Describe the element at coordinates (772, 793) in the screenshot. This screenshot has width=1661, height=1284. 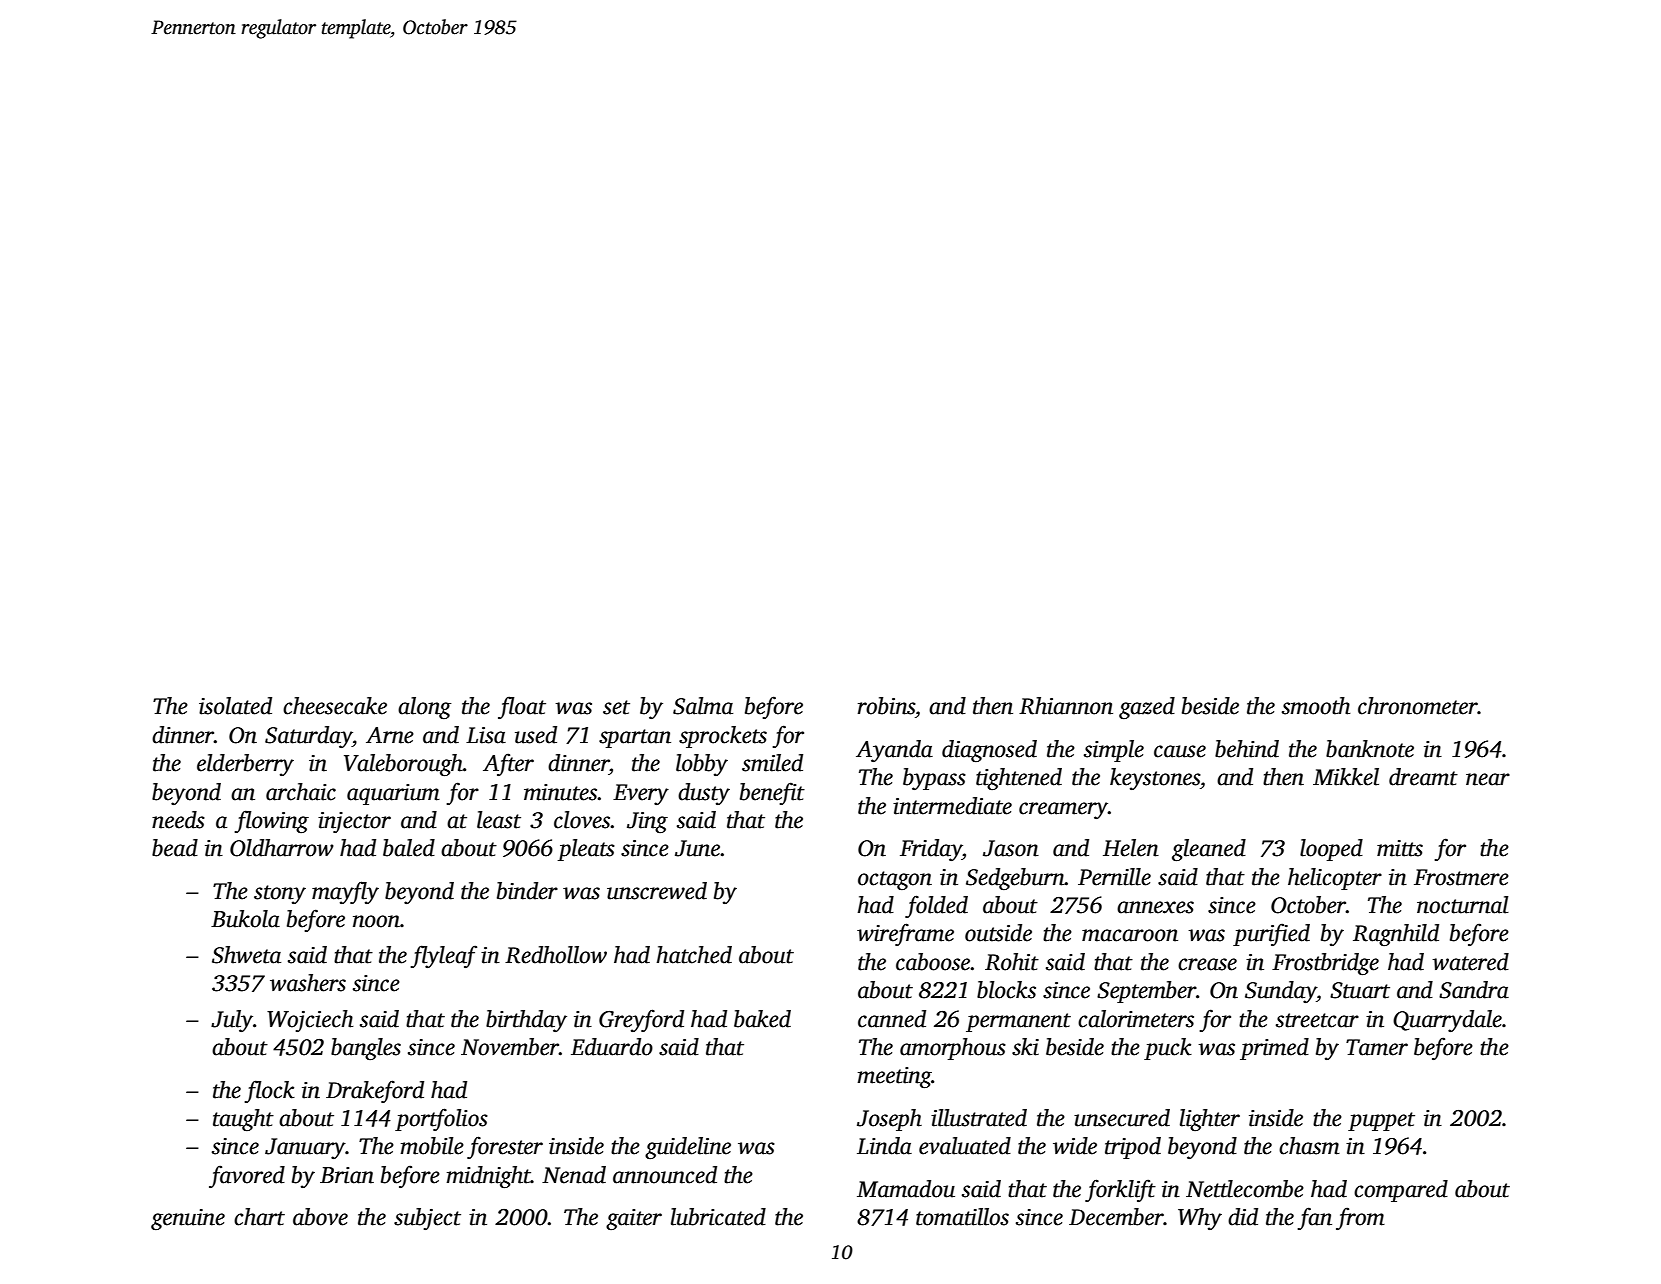
I see `benefit` at that location.
